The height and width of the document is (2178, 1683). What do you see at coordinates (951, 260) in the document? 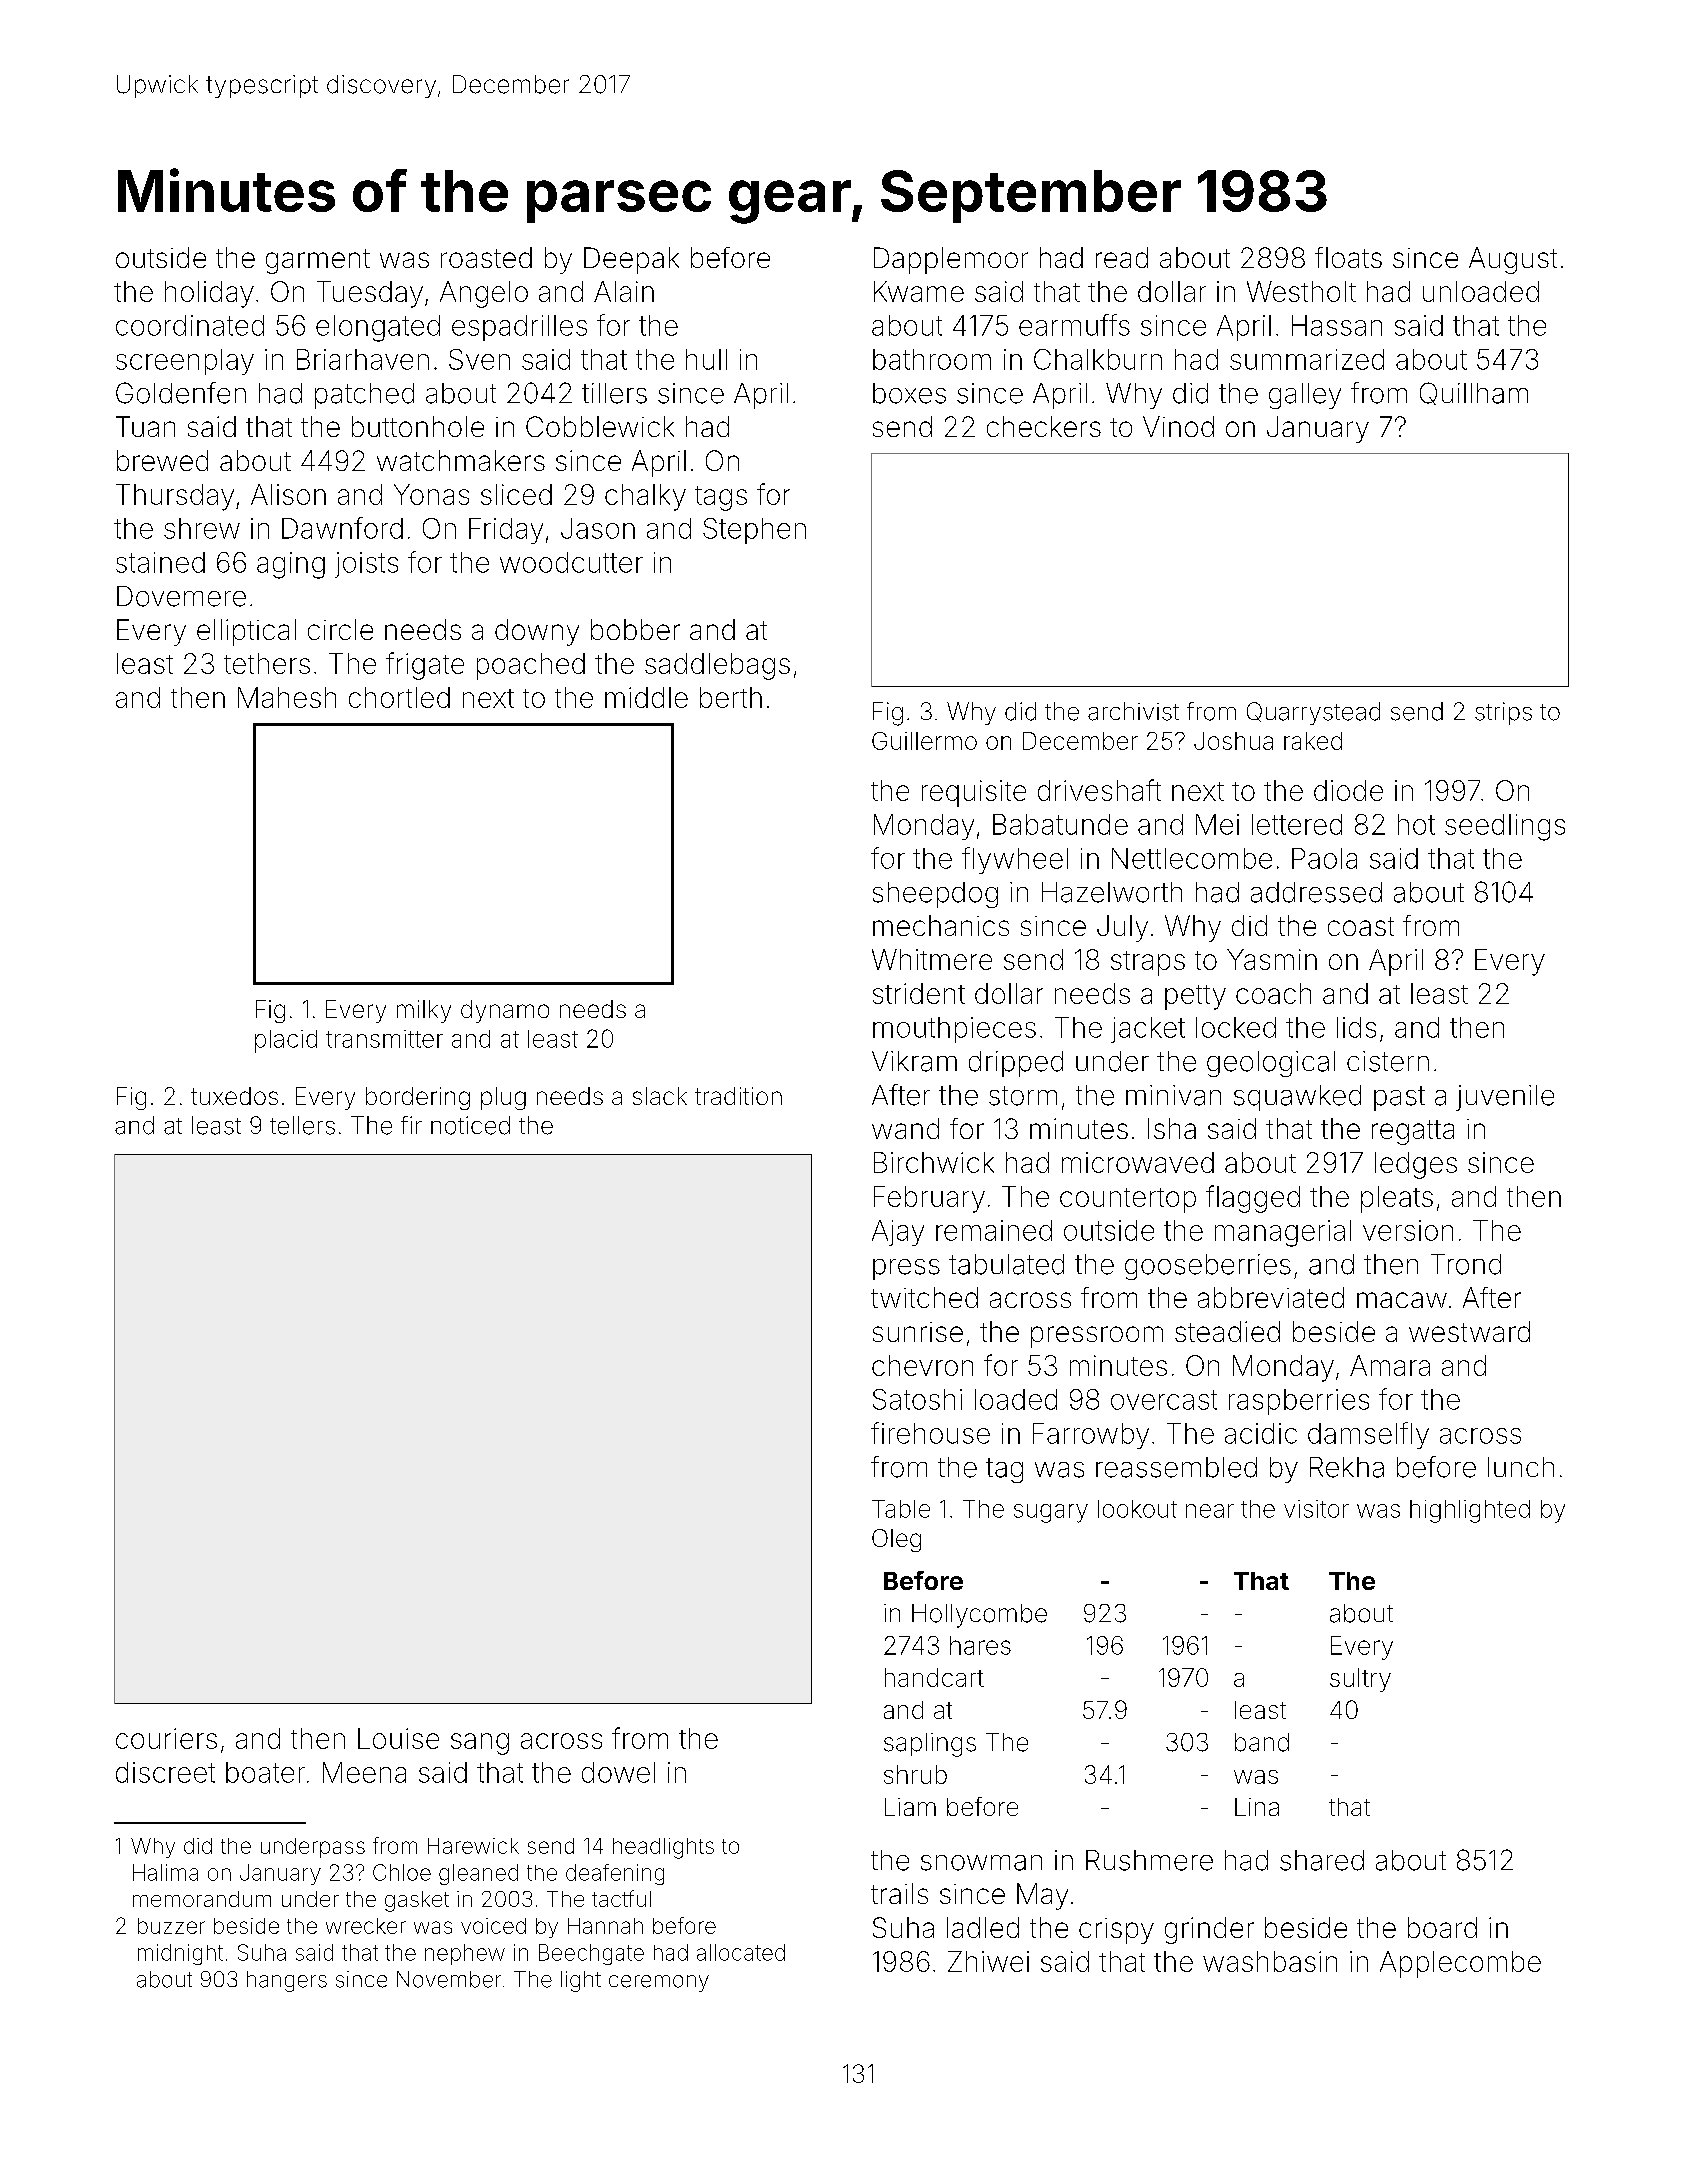
I see `Dapplemoor` at bounding box center [951, 260].
